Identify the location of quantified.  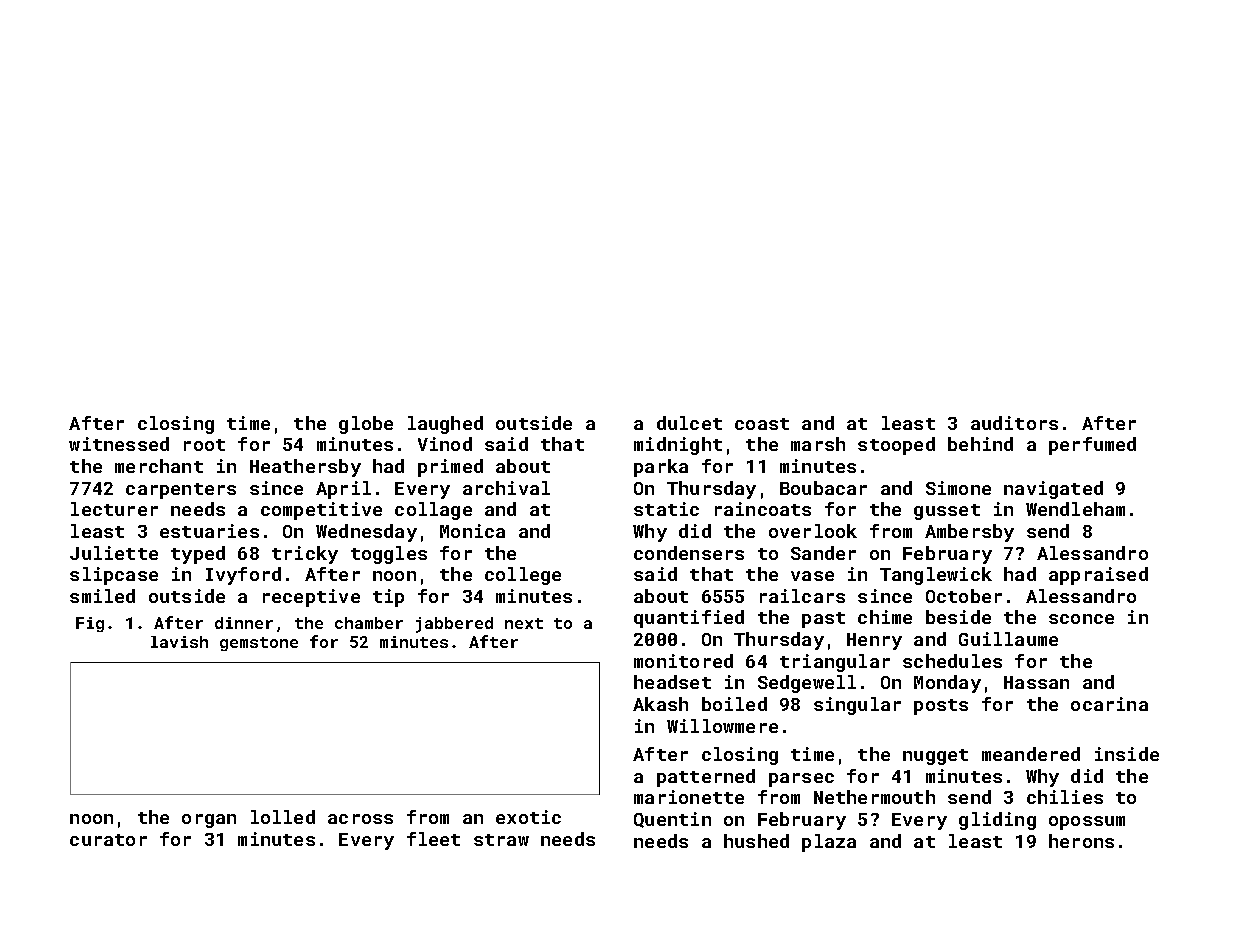
(689, 619).
